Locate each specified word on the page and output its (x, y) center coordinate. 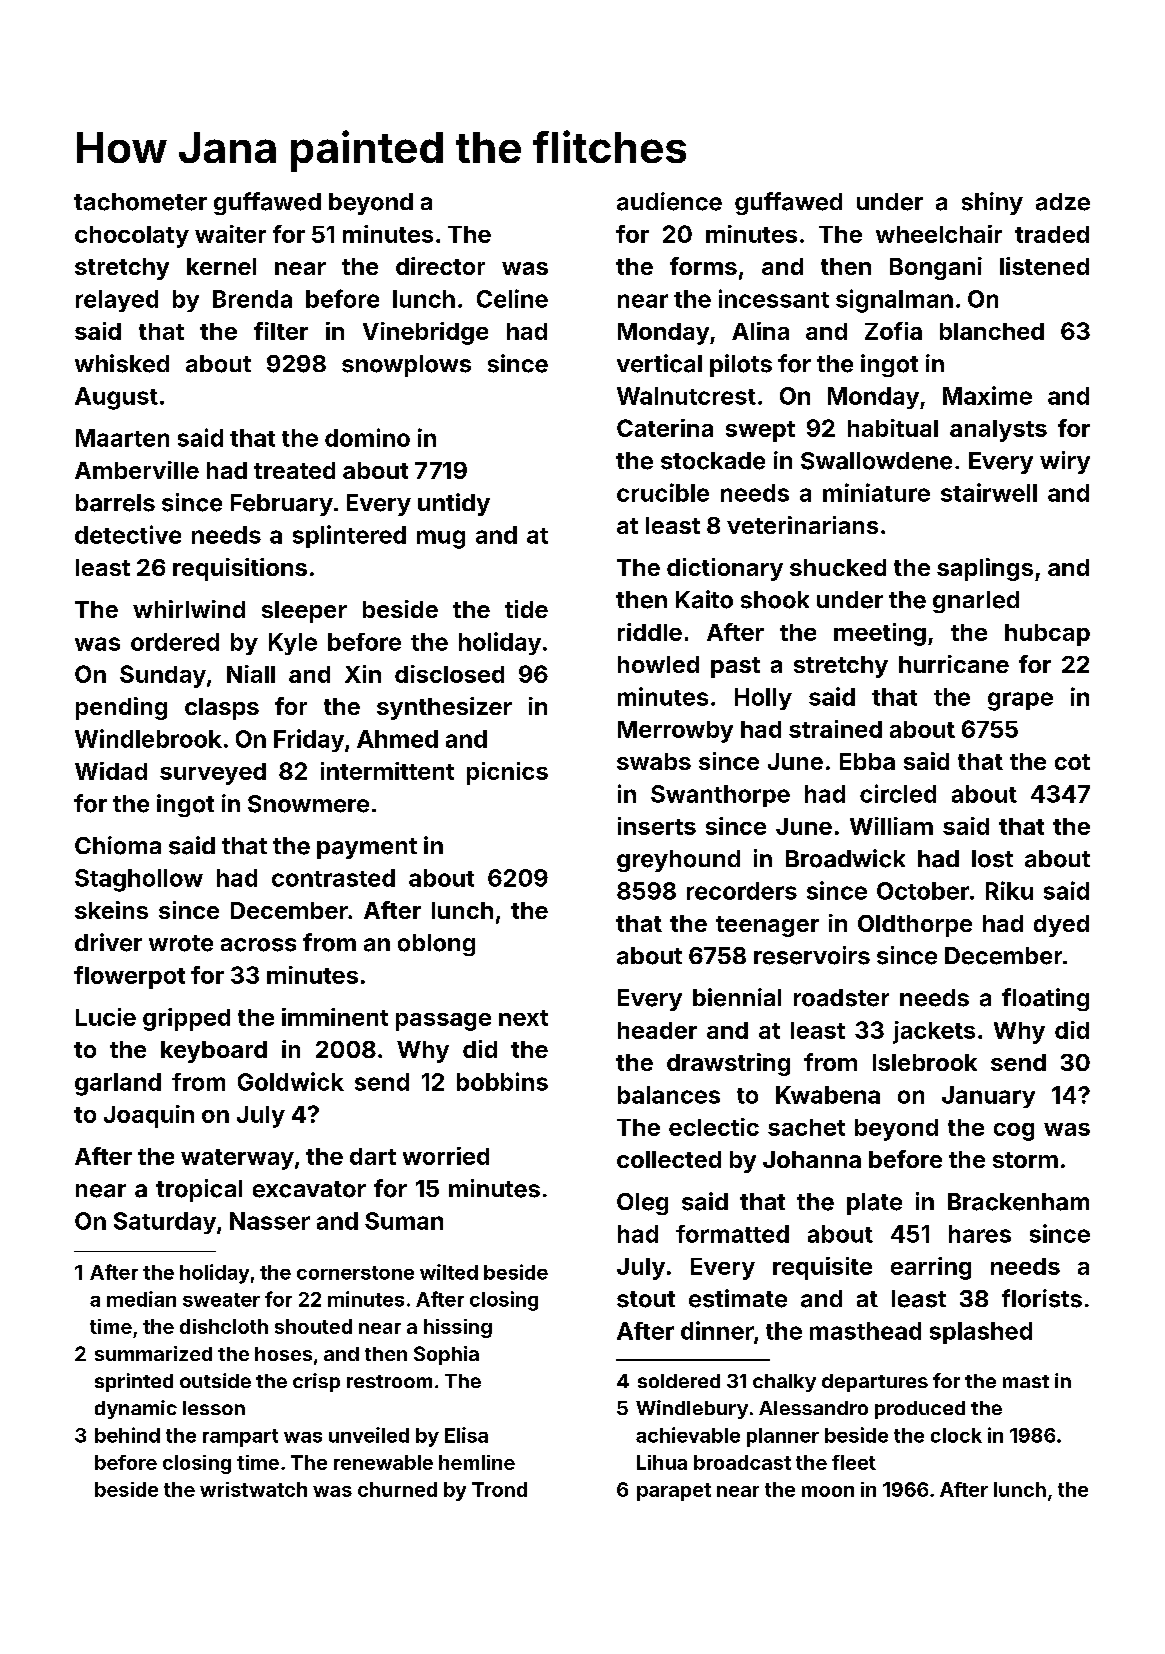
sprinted (134, 1382)
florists (1042, 1298)
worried (446, 1156)
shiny (992, 203)
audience (669, 201)
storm (1025, 1160)
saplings (985, 569)
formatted (732, 1234)
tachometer (140, 202)
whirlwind (189, 609)
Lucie (106, 1017)
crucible (663, 492)
